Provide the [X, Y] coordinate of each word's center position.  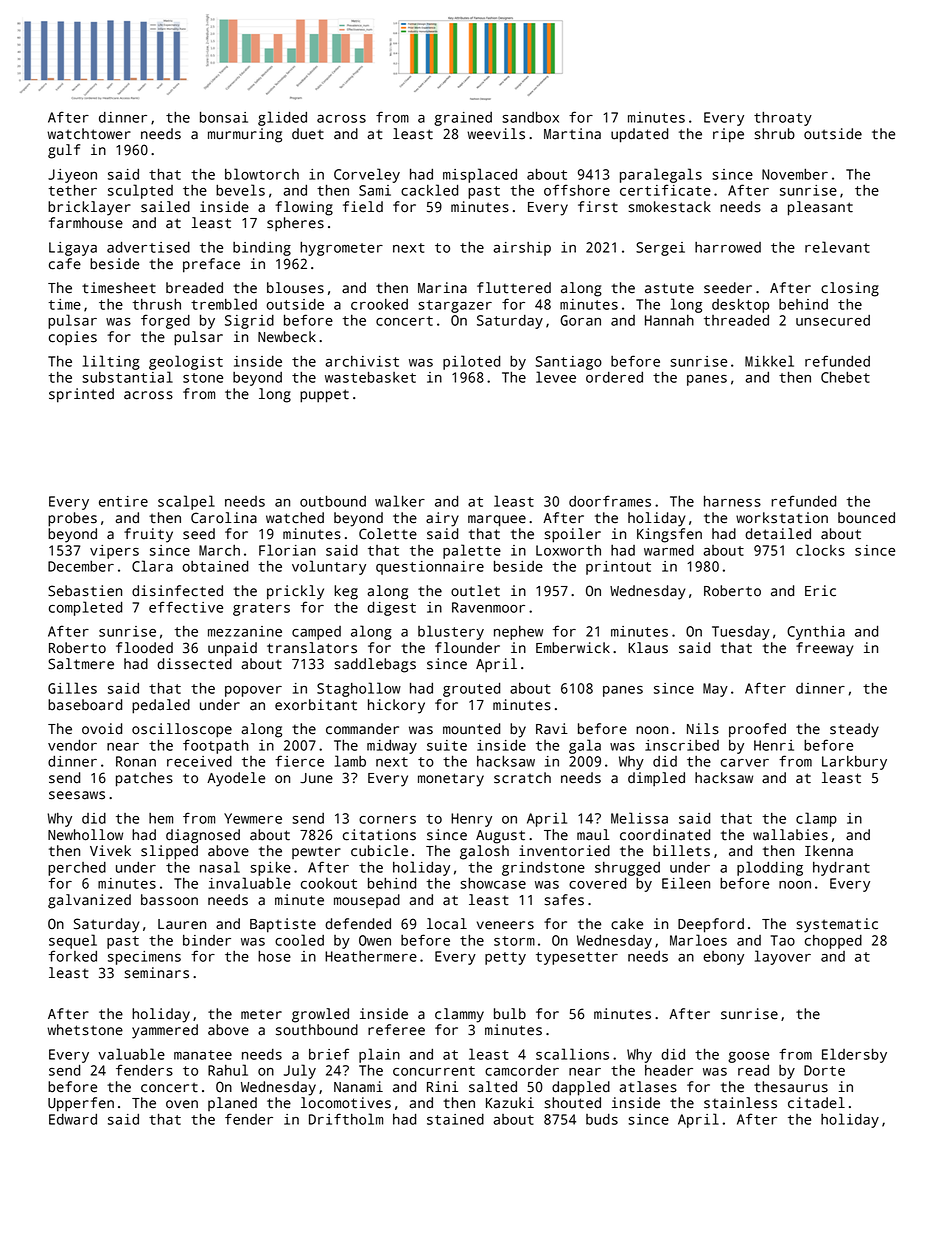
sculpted [140, 191]
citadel [816, 1103]
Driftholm [346, 1119]
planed [232, 1104]
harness [732, 501]
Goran [580, 320]
